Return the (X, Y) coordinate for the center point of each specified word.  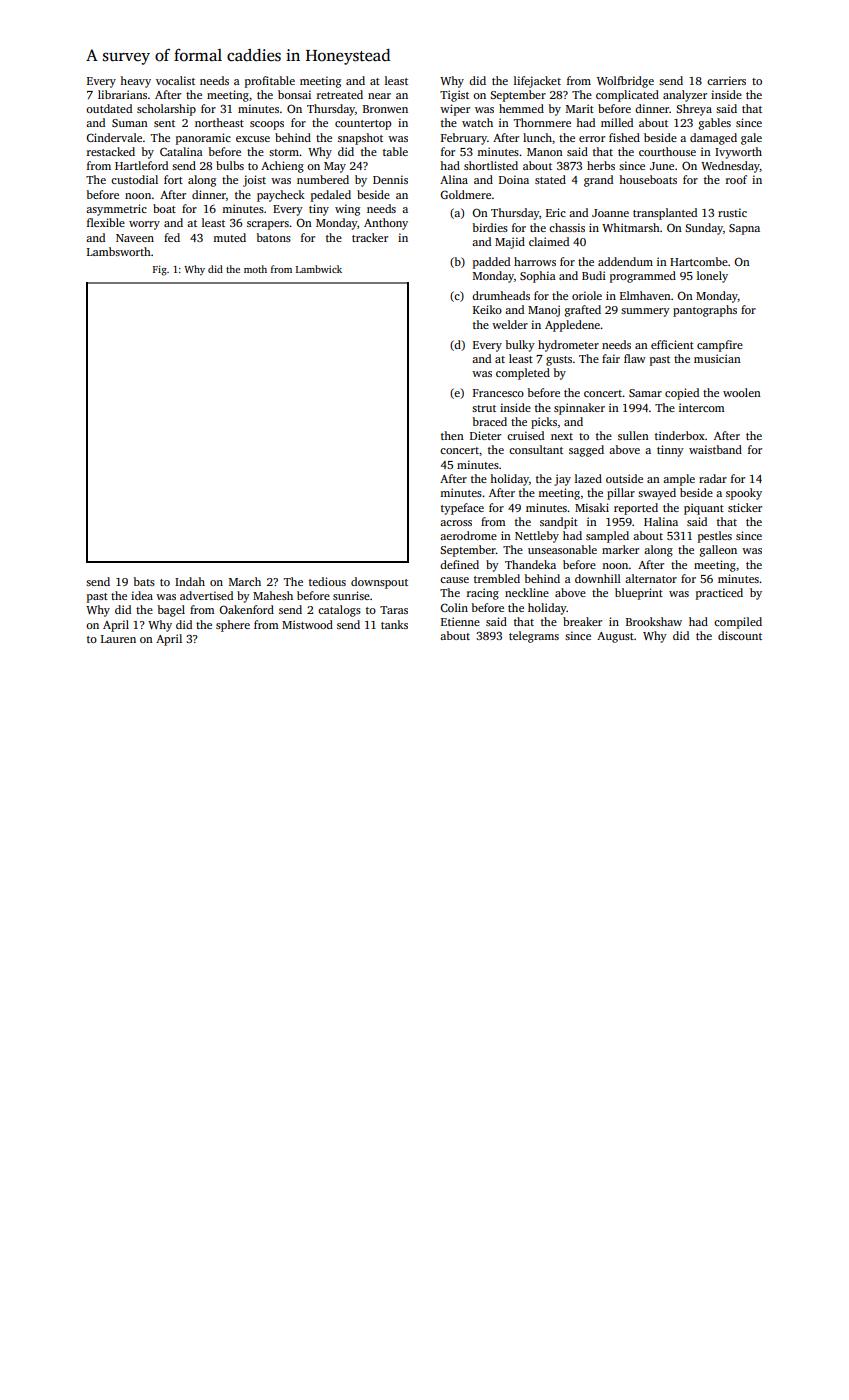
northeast (219, 122)
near (379, 96)
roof (736, 179)
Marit (580, 108)
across (456, 523)
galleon (718, 551)
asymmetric (116, 210)
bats (144, 581)
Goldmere (465, 194)
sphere (233, 626)
